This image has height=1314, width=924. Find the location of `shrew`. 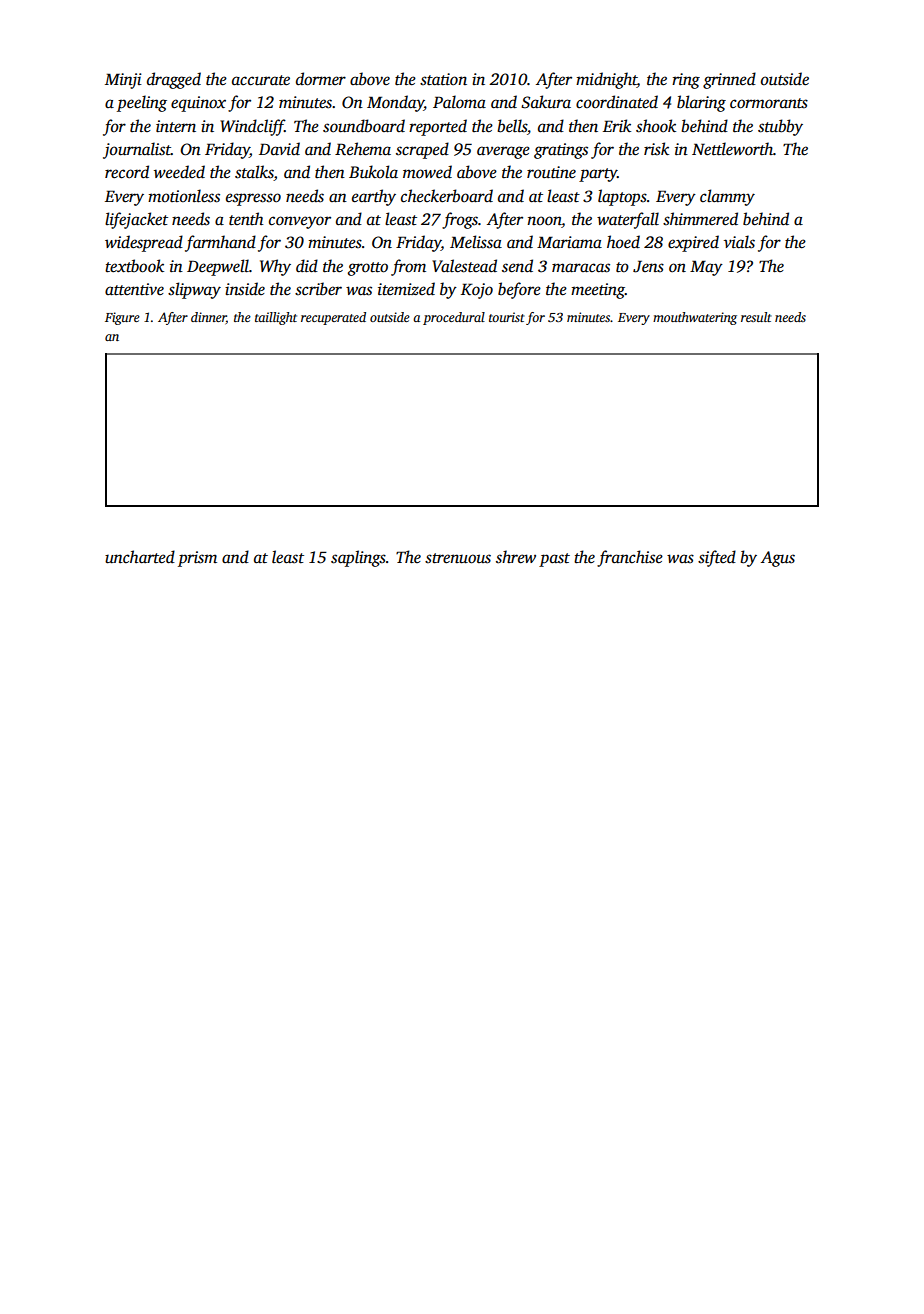

shrew is located at coordinates (516, 557).
